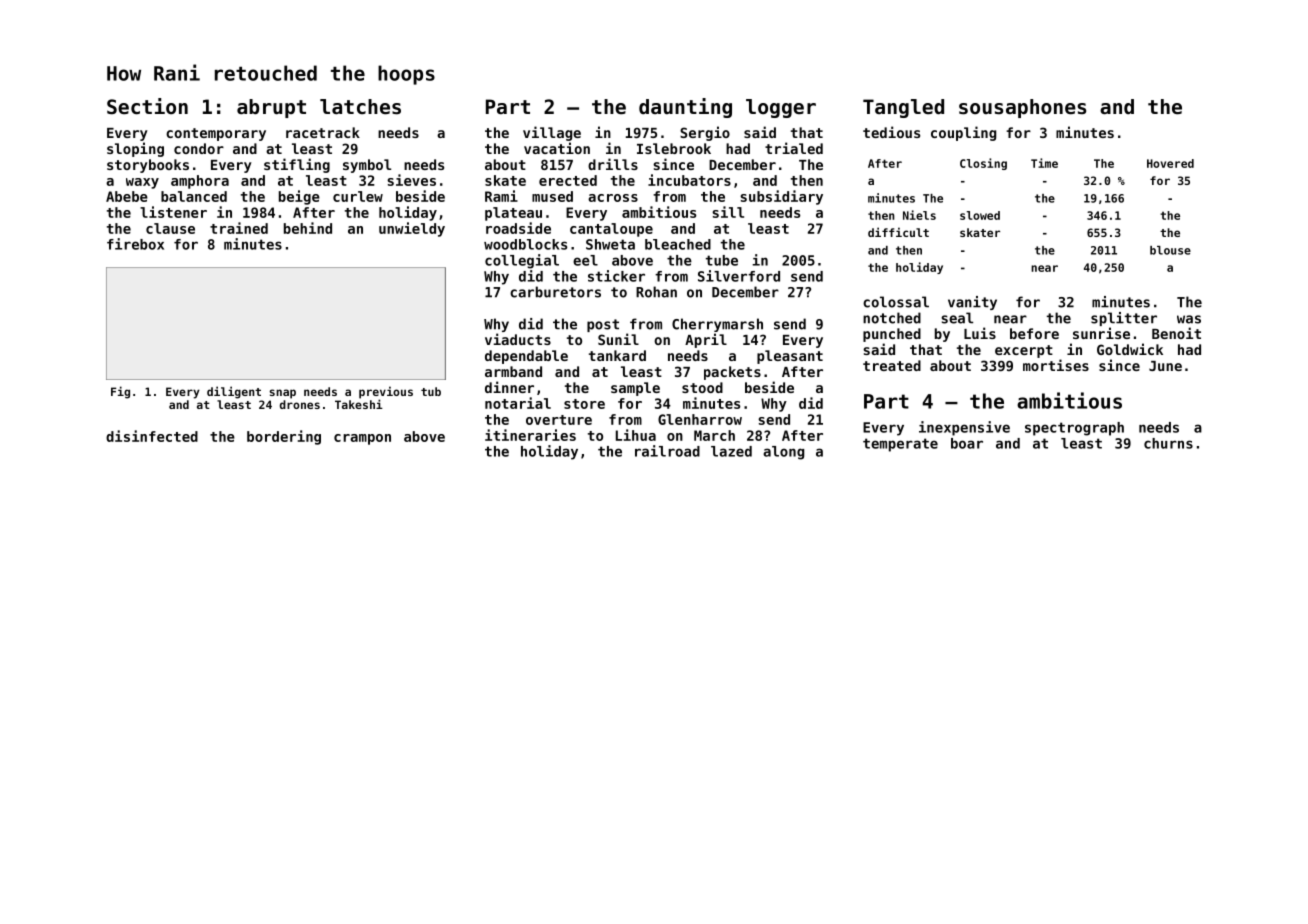 The height and width of the screenshot is (924, 1308). Describe the element at coordinates (362, 439) in the screenshot. I see `crampon` at that location.
